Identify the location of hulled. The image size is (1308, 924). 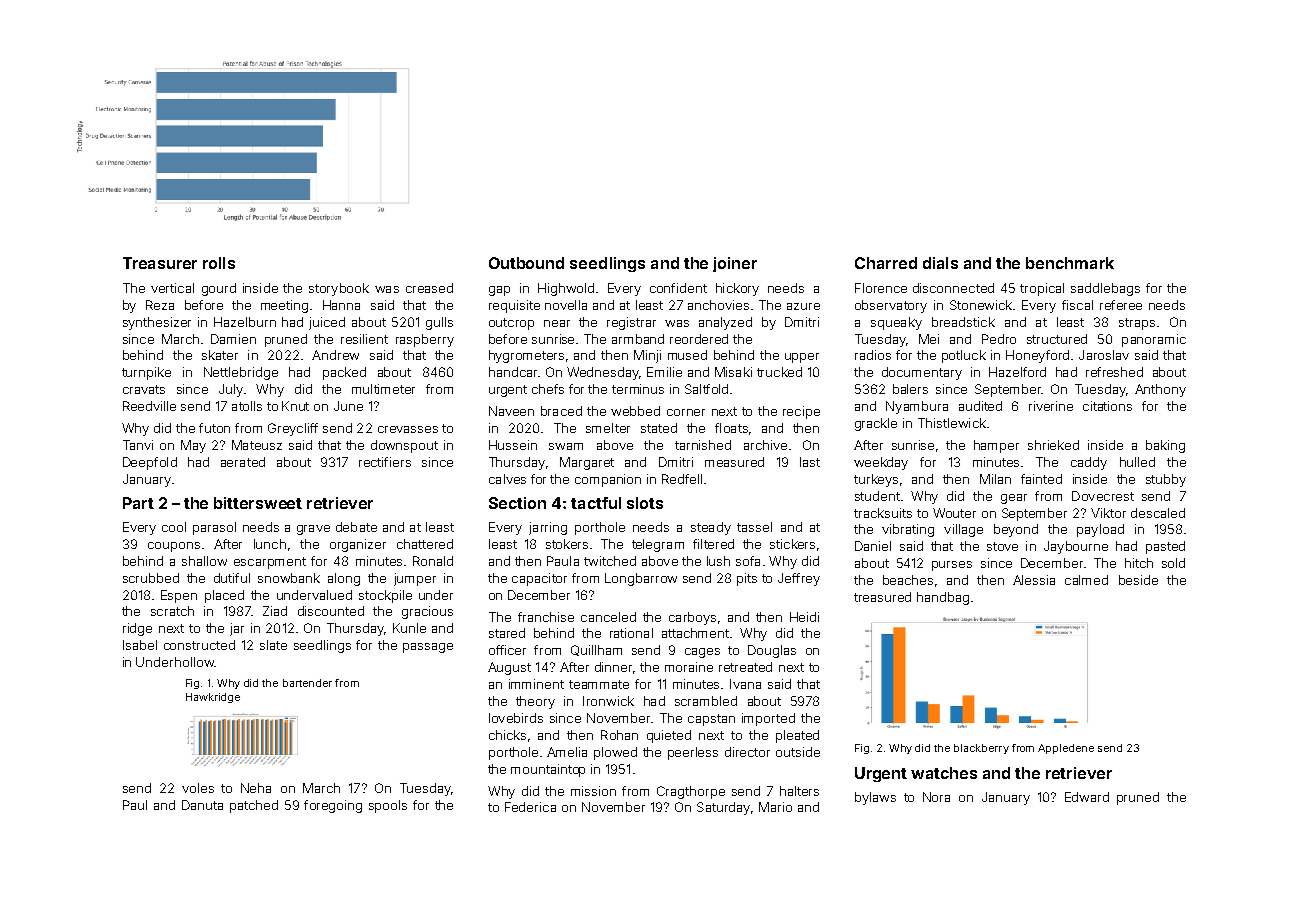
(1137, 462).
